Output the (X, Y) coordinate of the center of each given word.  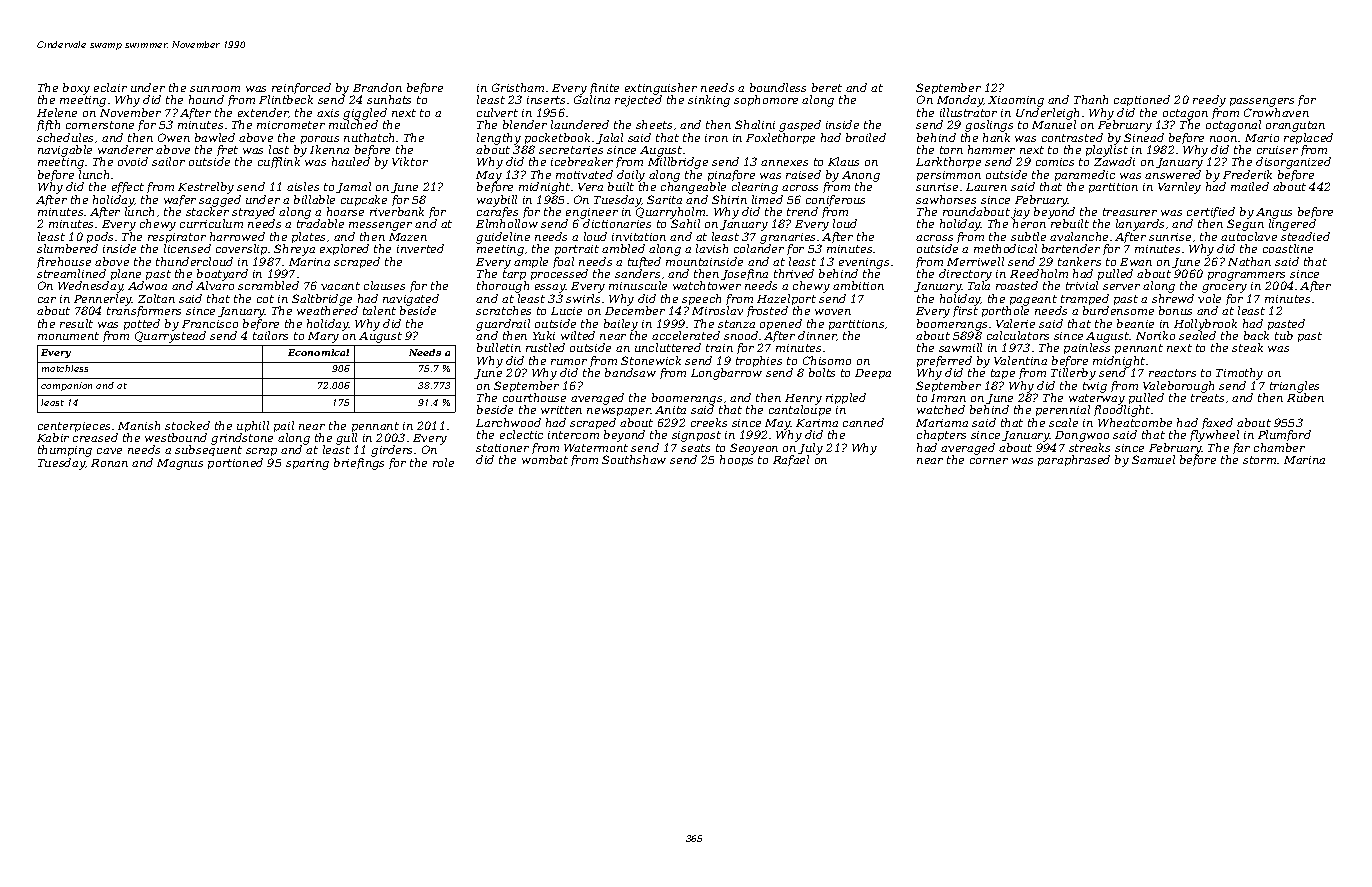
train (719, 348)
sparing (307, 464)
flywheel (1214, 436)
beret (827, 87)
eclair (110, 87)
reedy (1209, 101)
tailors (270, 335)
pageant (1033, 300)
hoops (736, 460)
